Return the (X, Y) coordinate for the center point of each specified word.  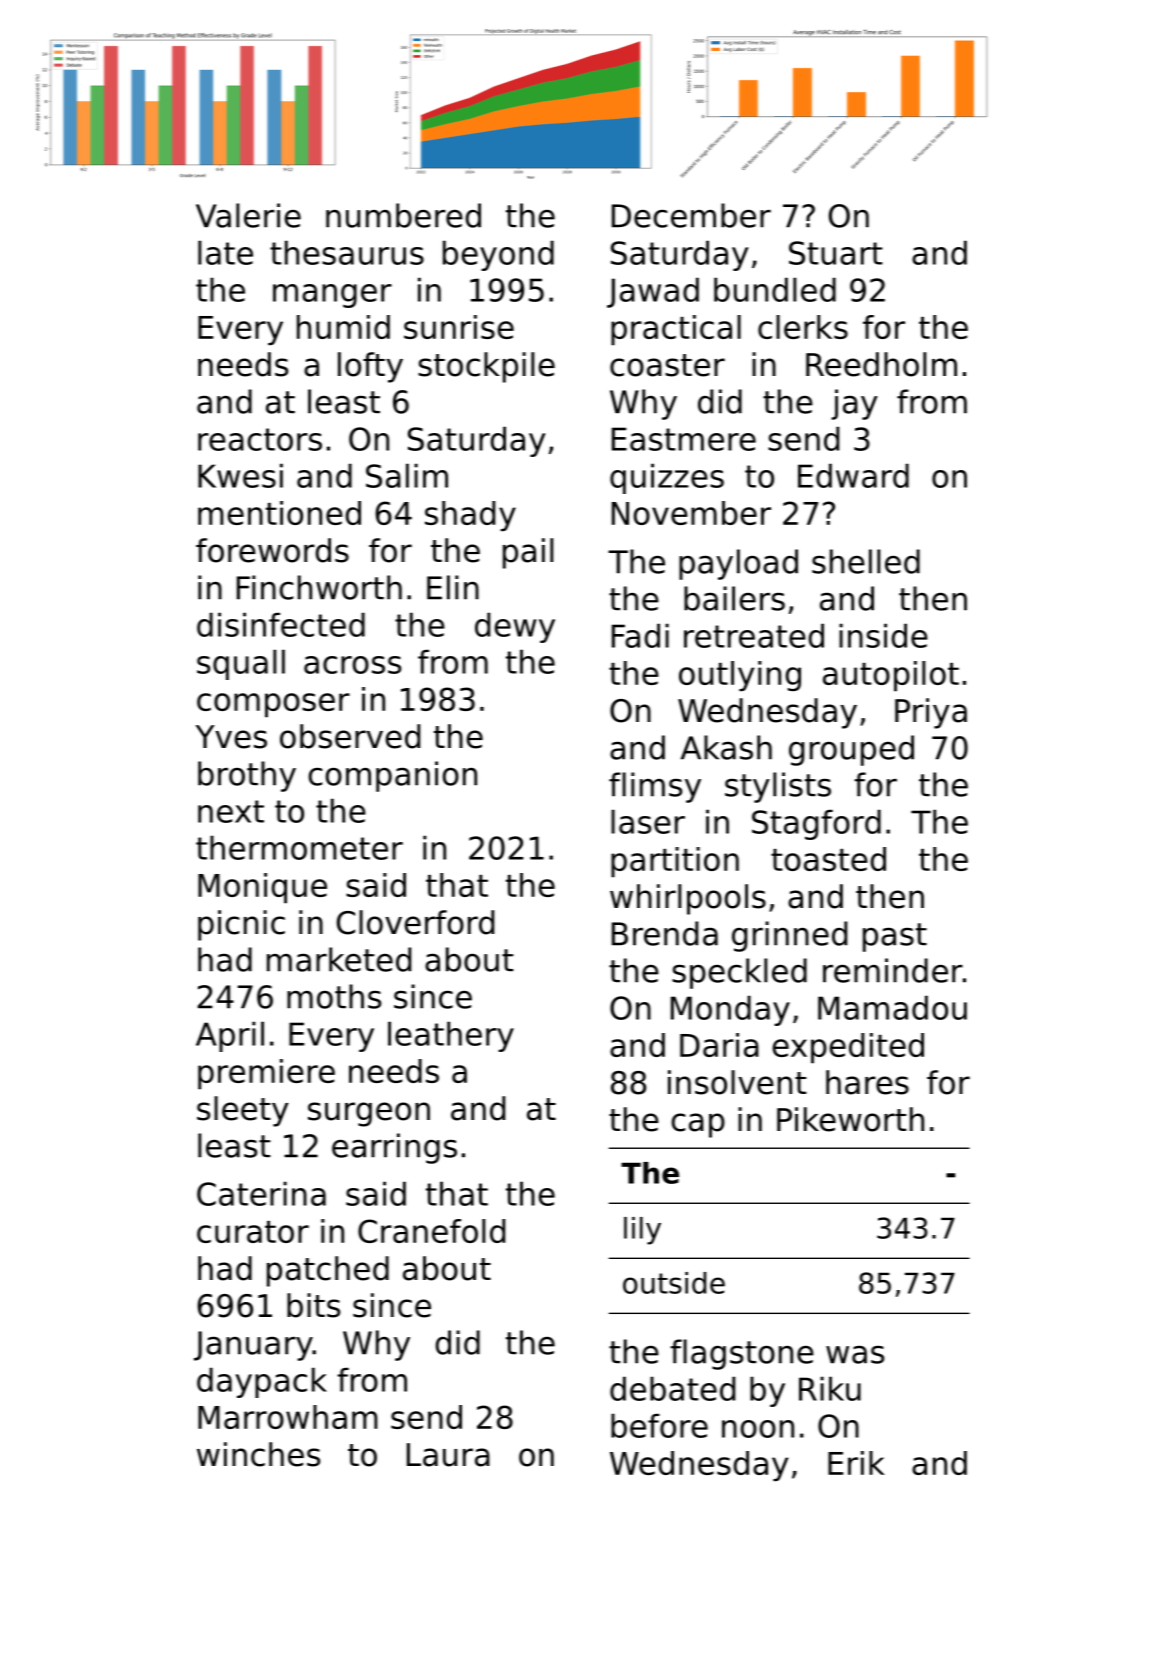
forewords (272, 550)
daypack (262, 1382)
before (659, 1425)
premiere (266, 1074)
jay (854, 404)
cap (698, 1125)
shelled (866, 561)
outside (674, 1283)
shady (470, 516)
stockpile (486, 367)
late (225, 252)
